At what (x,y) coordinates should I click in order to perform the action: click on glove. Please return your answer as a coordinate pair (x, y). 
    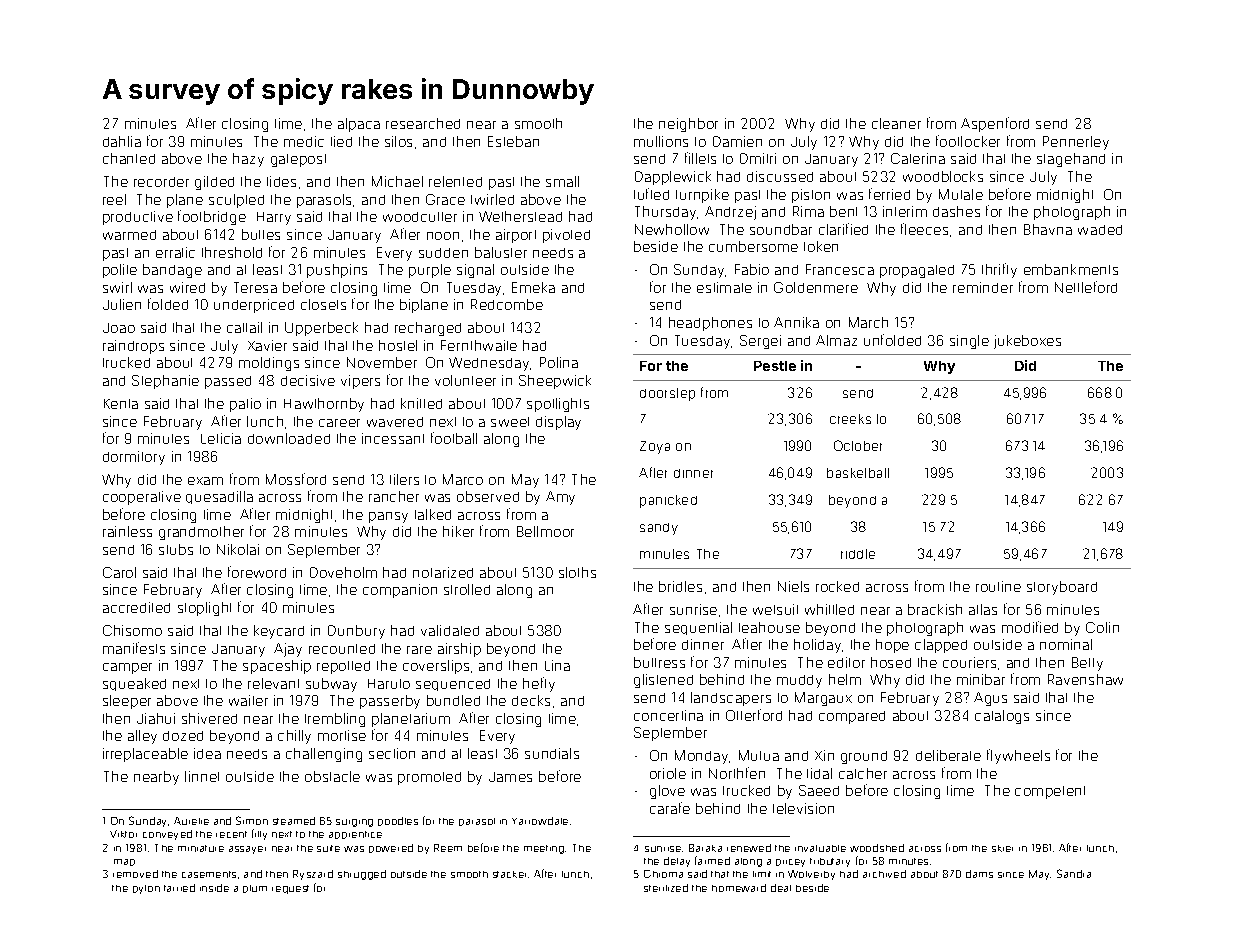
    Looking at the image, I should click on (667, 792).
